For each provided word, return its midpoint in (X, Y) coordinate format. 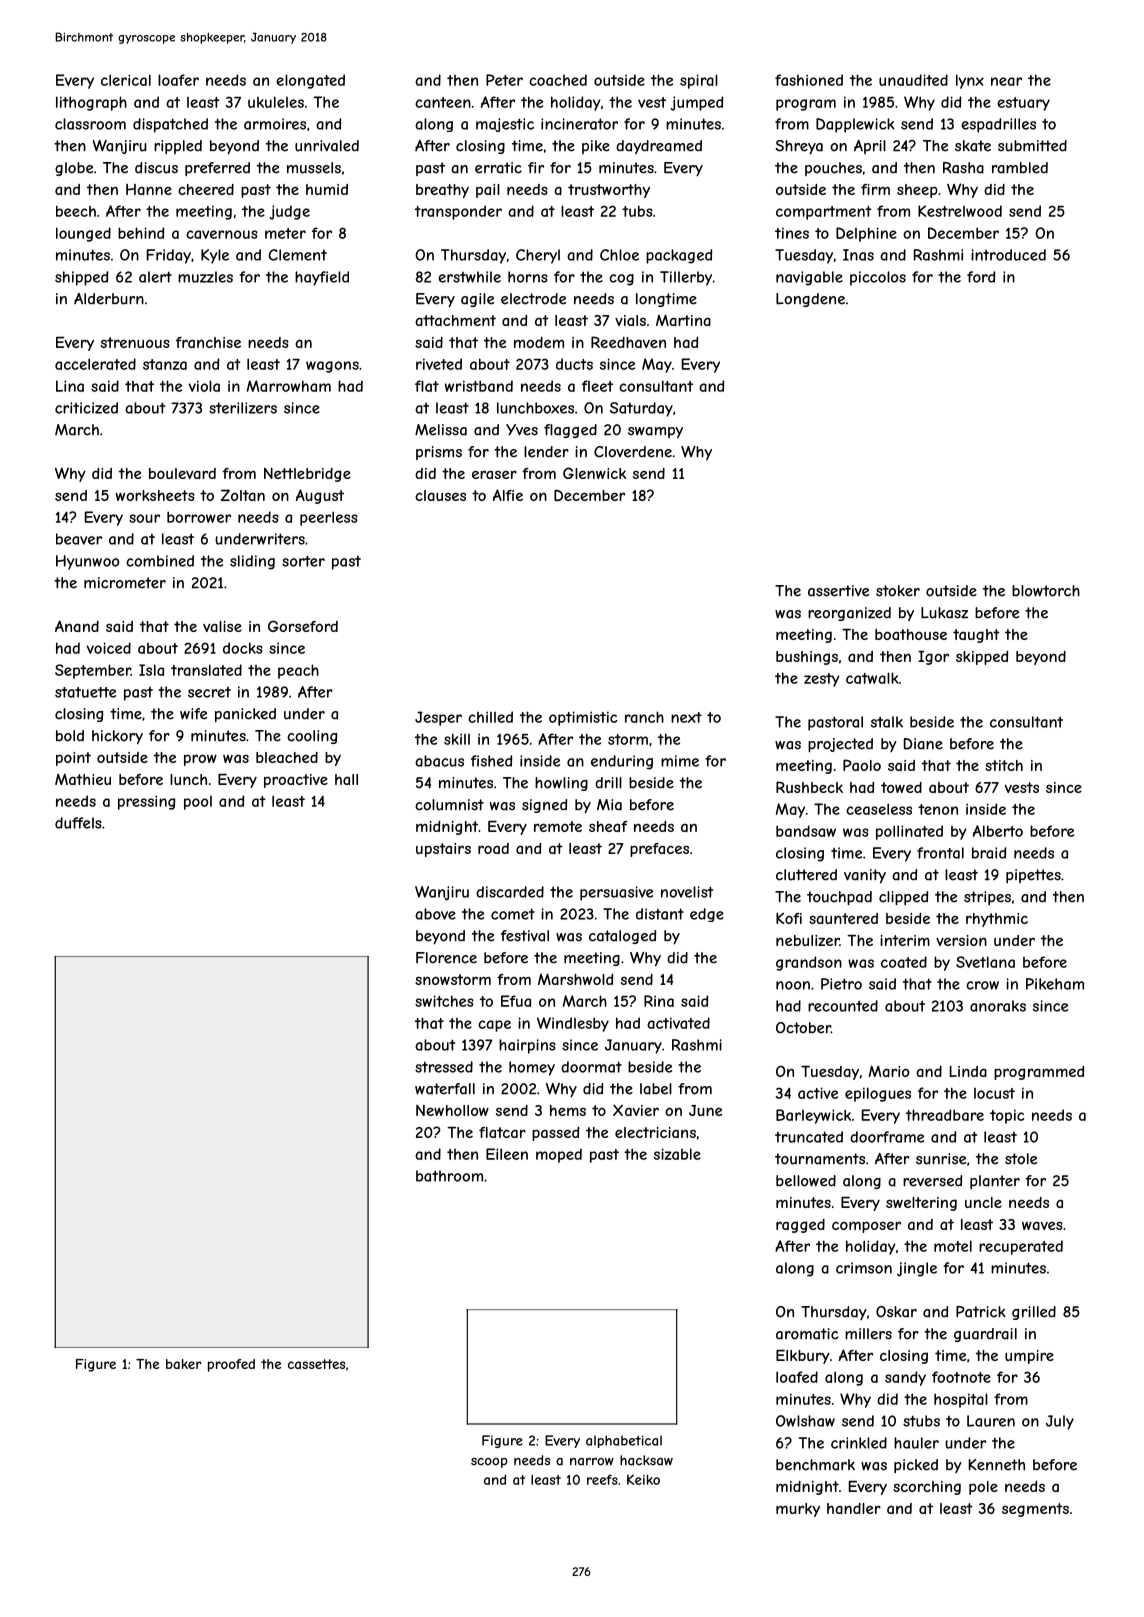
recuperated (1021, 1247)
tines (792, 233)
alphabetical (624, 1441)
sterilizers (243, 408)
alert (155, 277)
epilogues (878, 1094)
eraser (494, 474)
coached (558, 80)
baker (183, 1364)
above (435, 914)
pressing (146, 802)
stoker (898, 591)
